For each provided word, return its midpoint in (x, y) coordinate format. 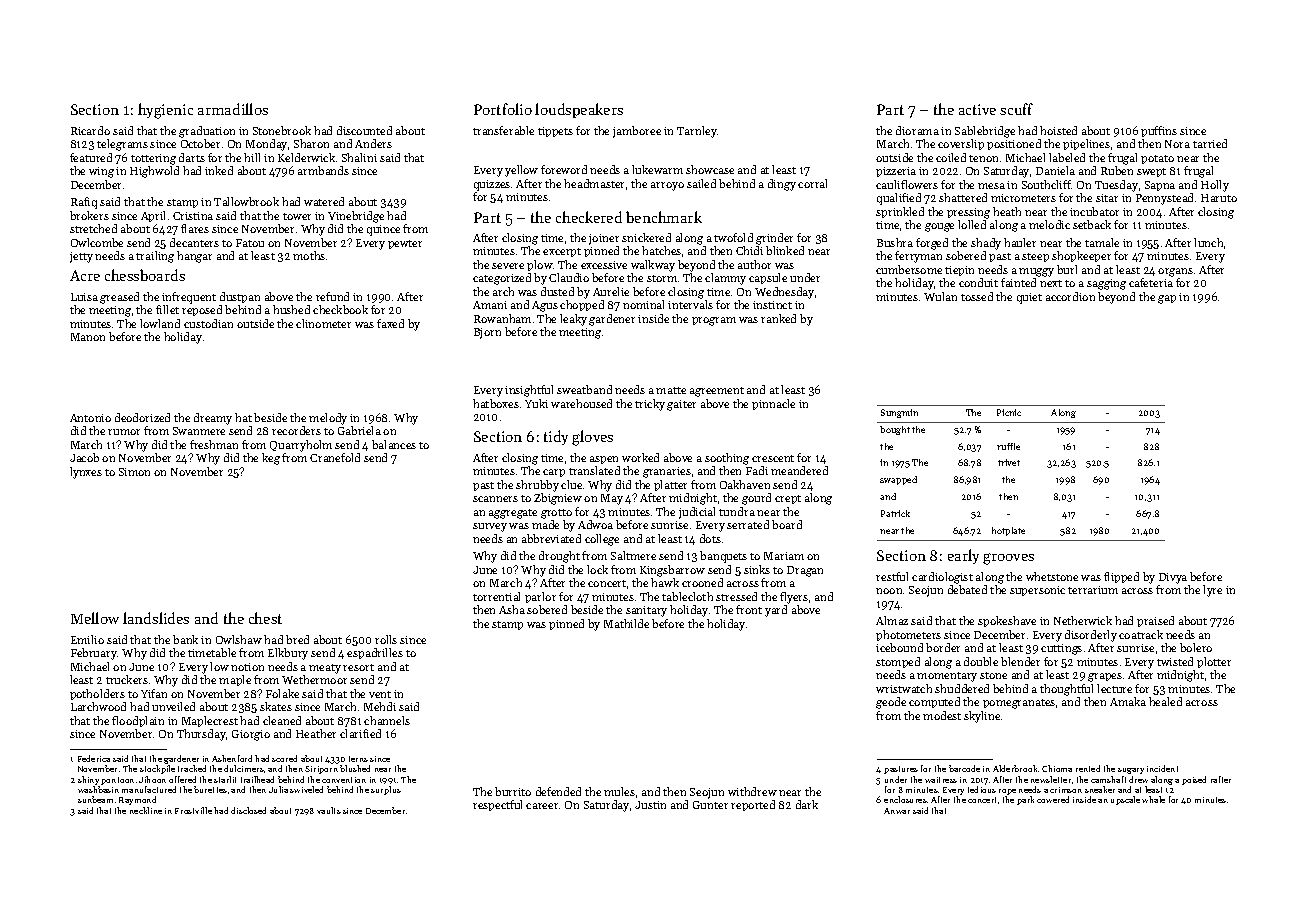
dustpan (240, 297)
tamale (1102, 242)
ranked (778, 318)
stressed (736, 596)
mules (619, 791)
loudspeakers (579, 110)
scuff (1016, 109)
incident (1162, 768)
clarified (360, 733)
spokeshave (1007, 621)
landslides (156, 618)
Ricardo (90, 130)
